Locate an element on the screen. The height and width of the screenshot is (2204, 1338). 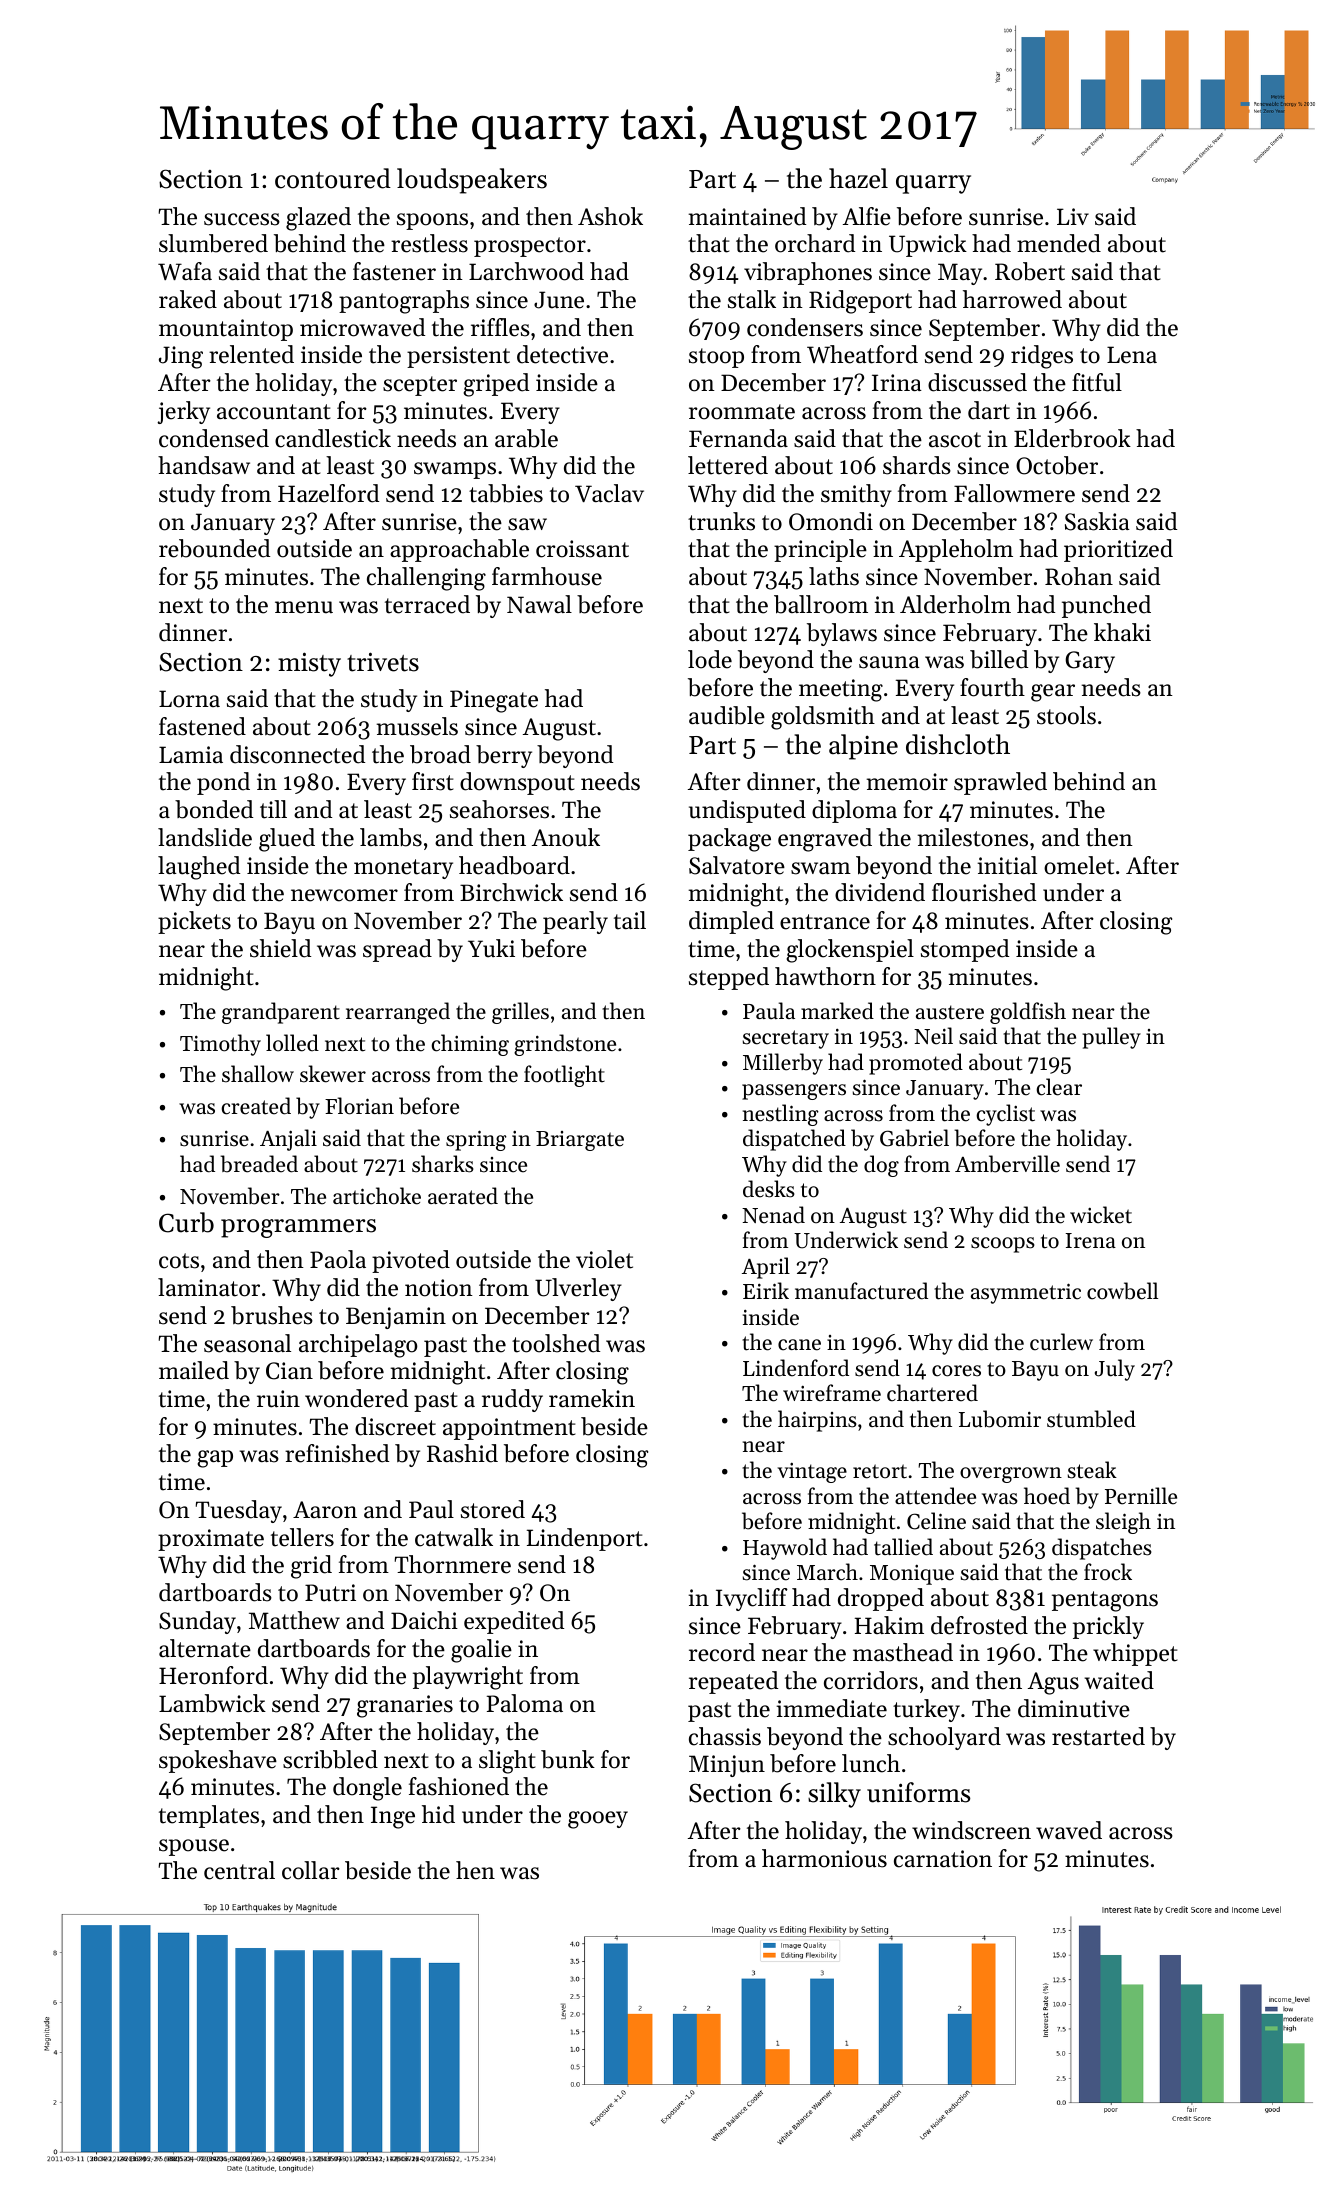
alternate is located at coordinates (205, 1648).
